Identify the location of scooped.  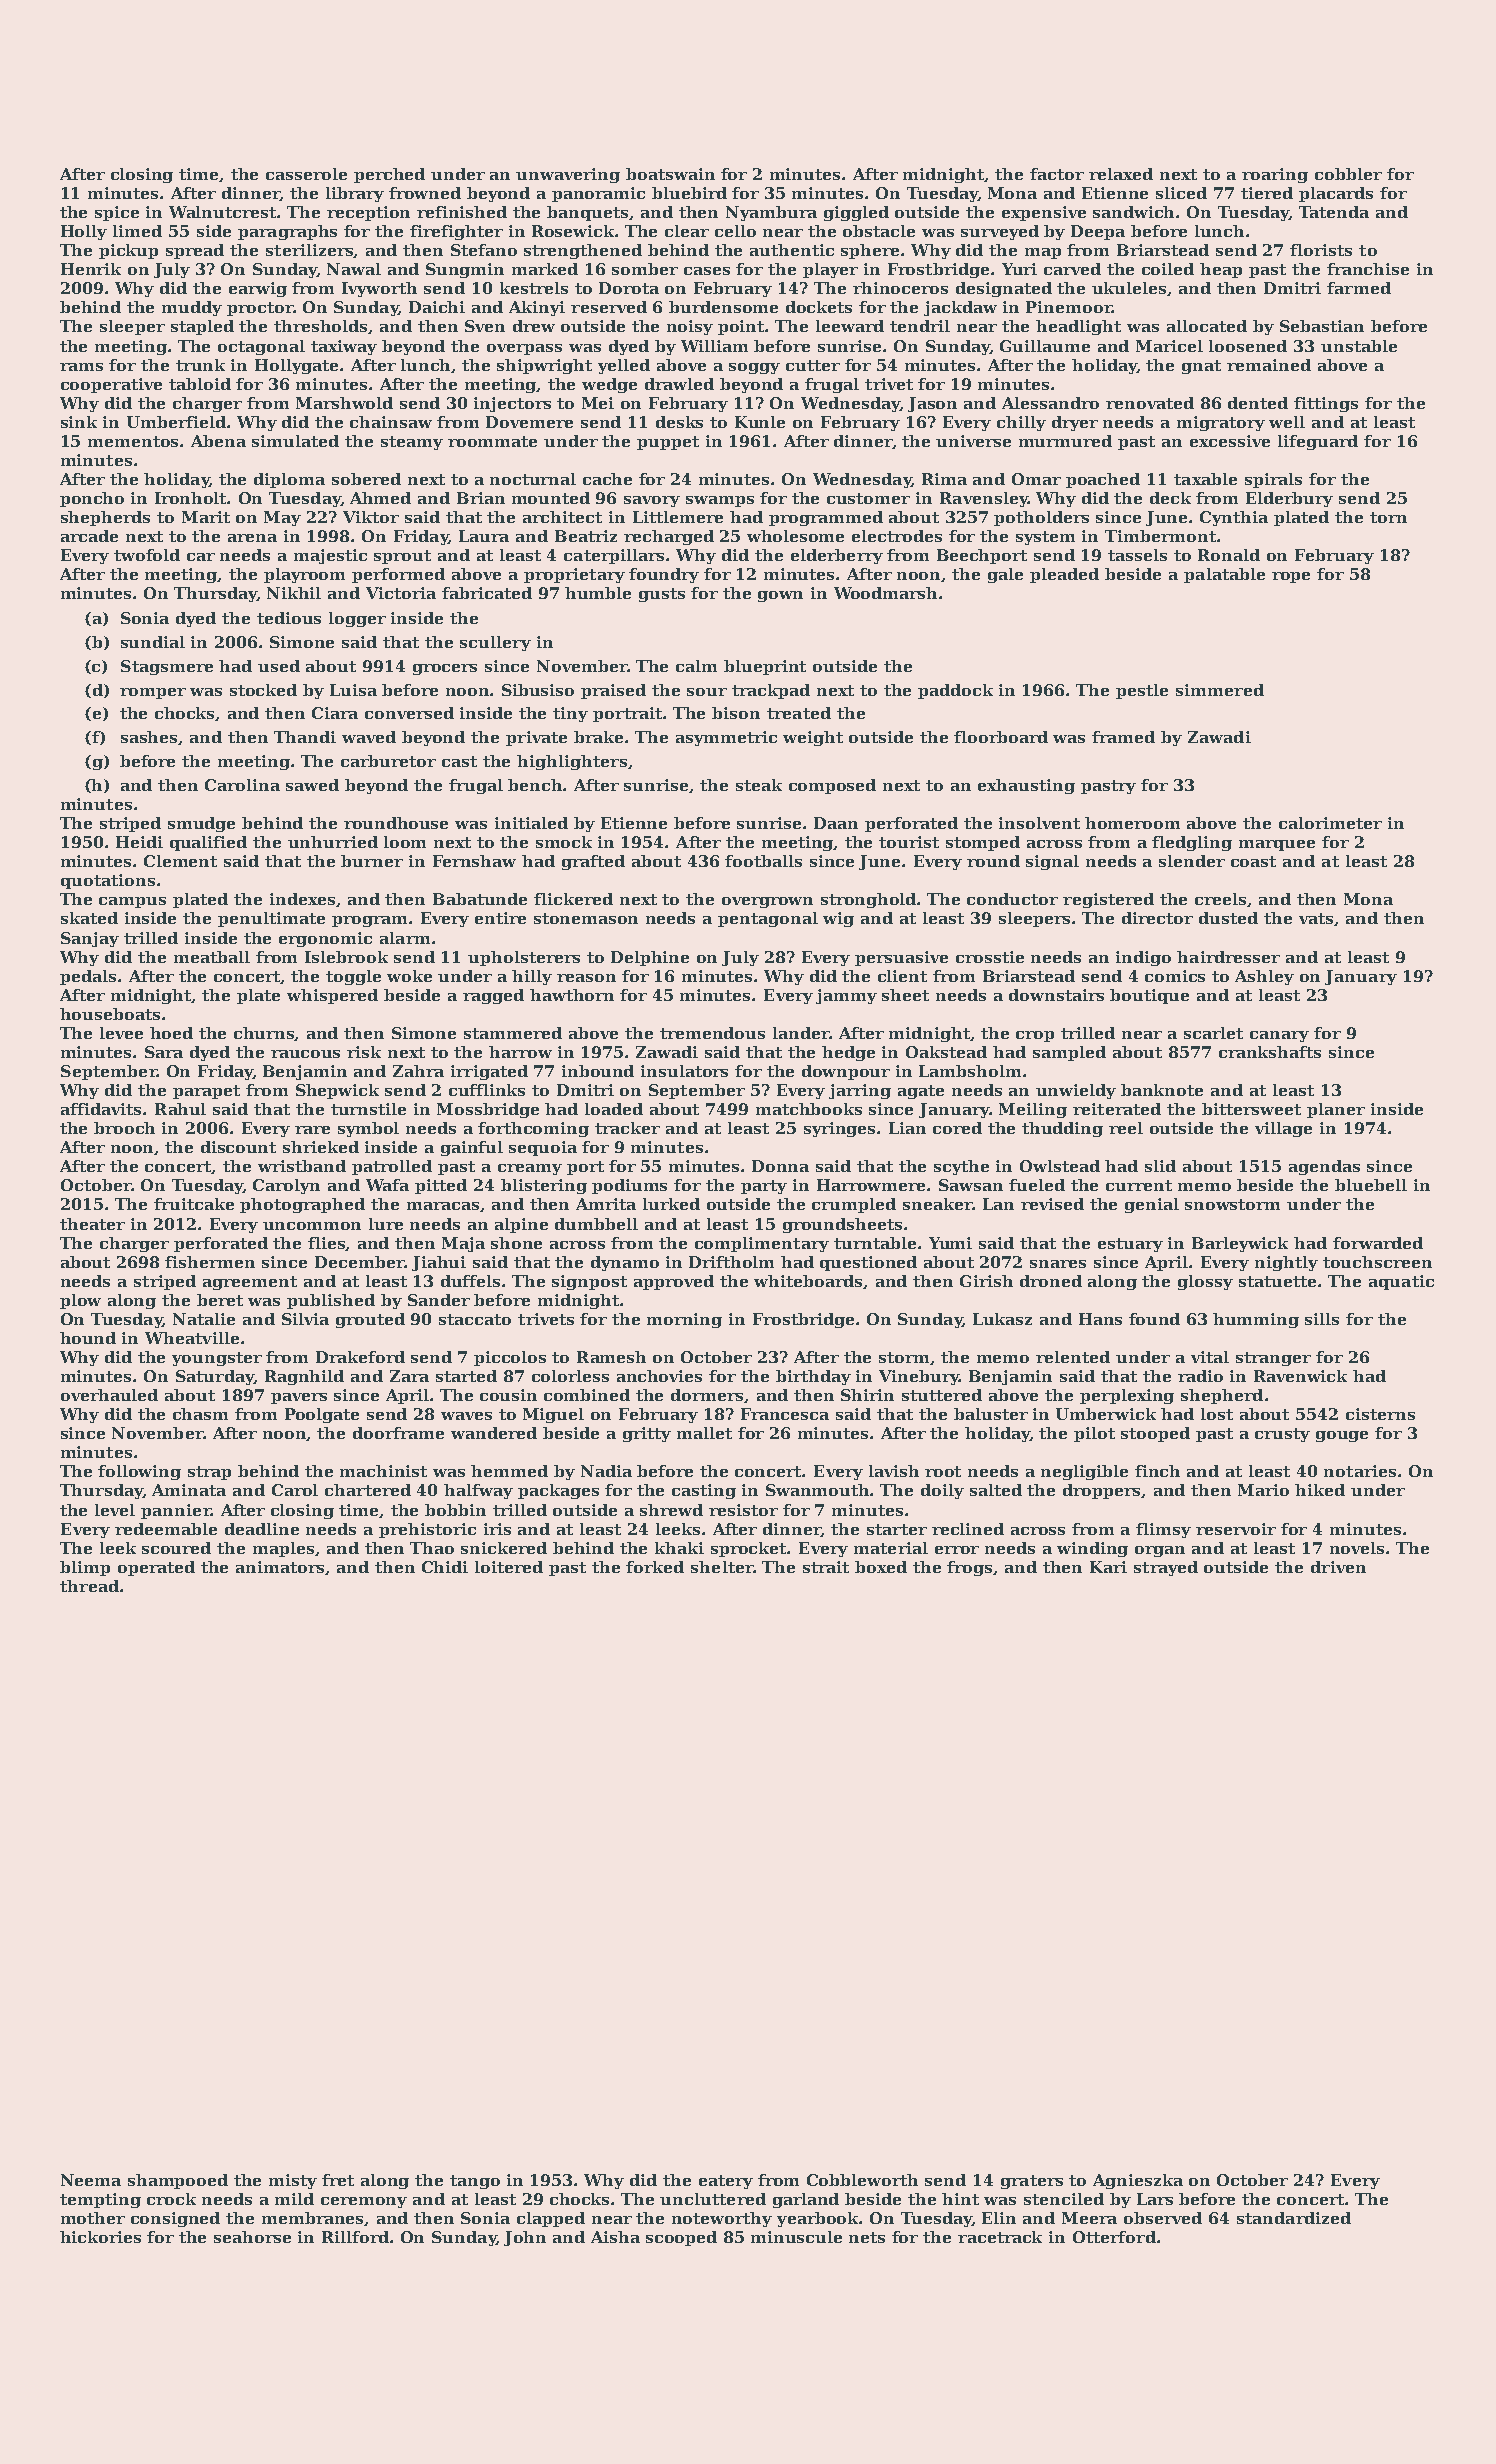
(681, 2238).
